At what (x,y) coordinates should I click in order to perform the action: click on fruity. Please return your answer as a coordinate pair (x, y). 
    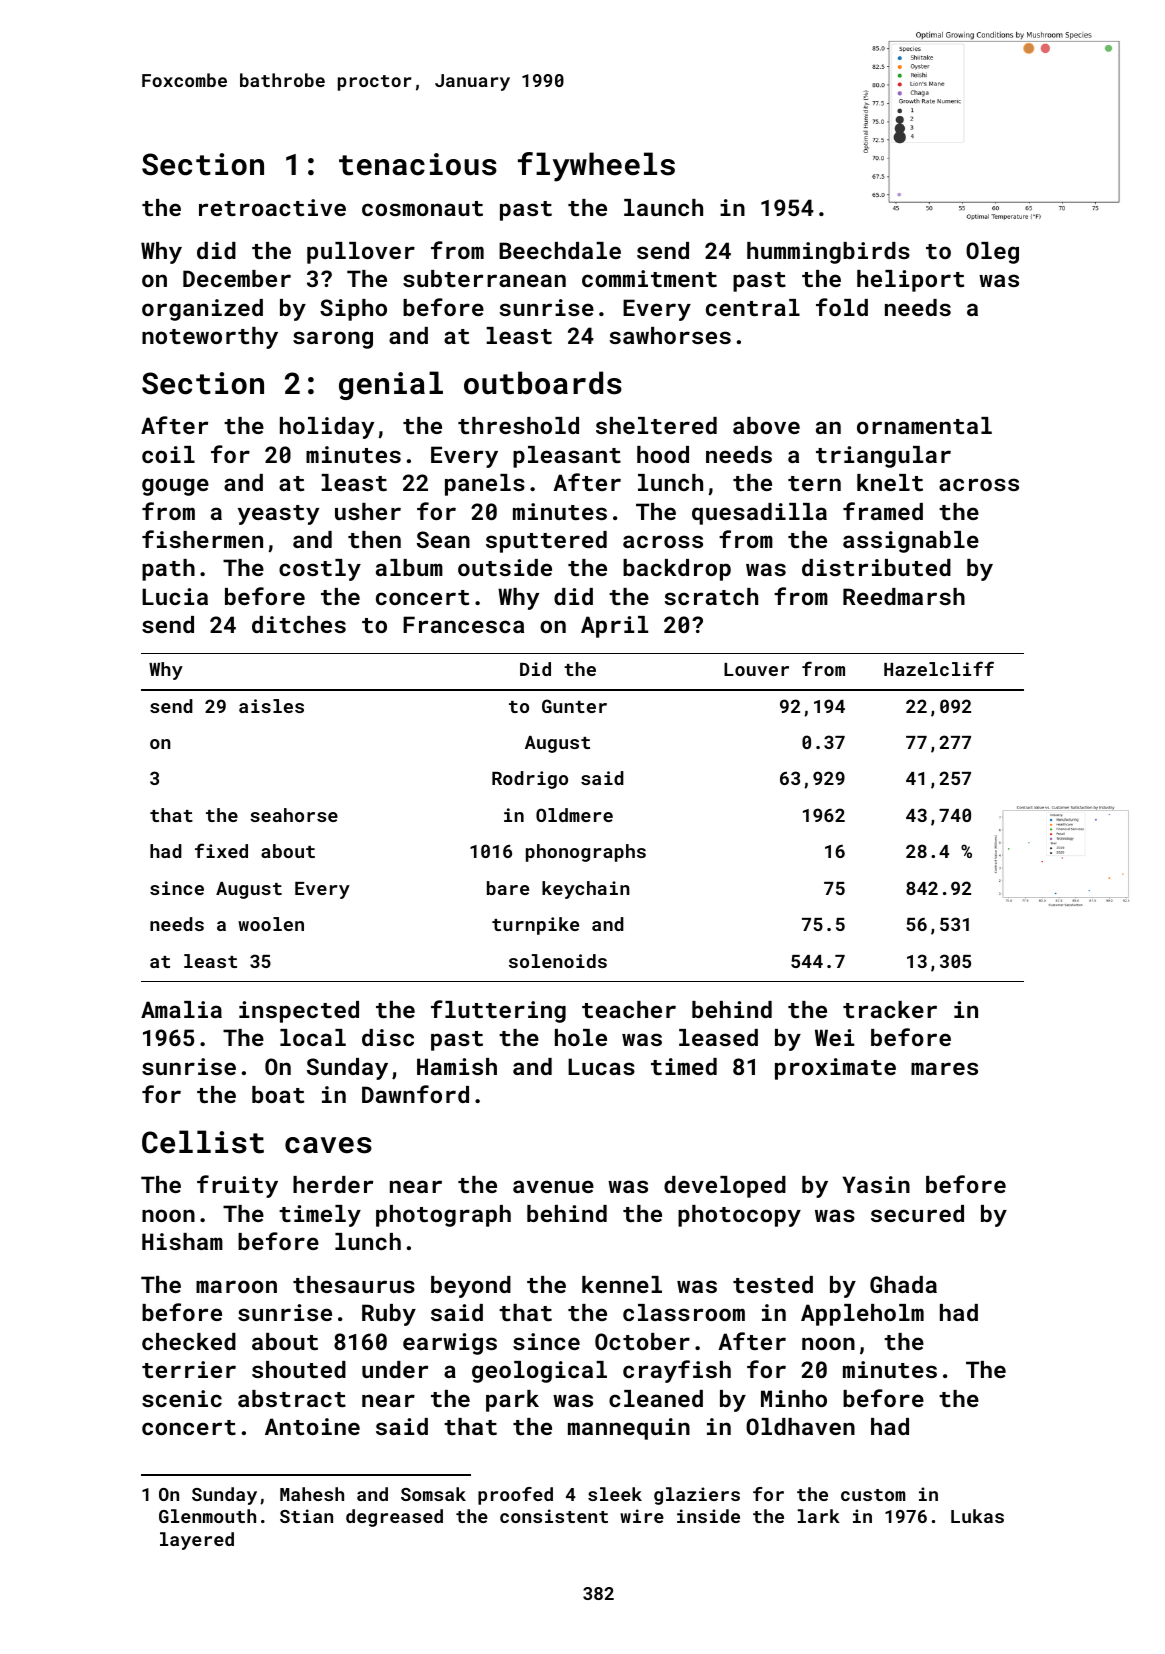
    Looking at the image, I should click on (237, 1186).
